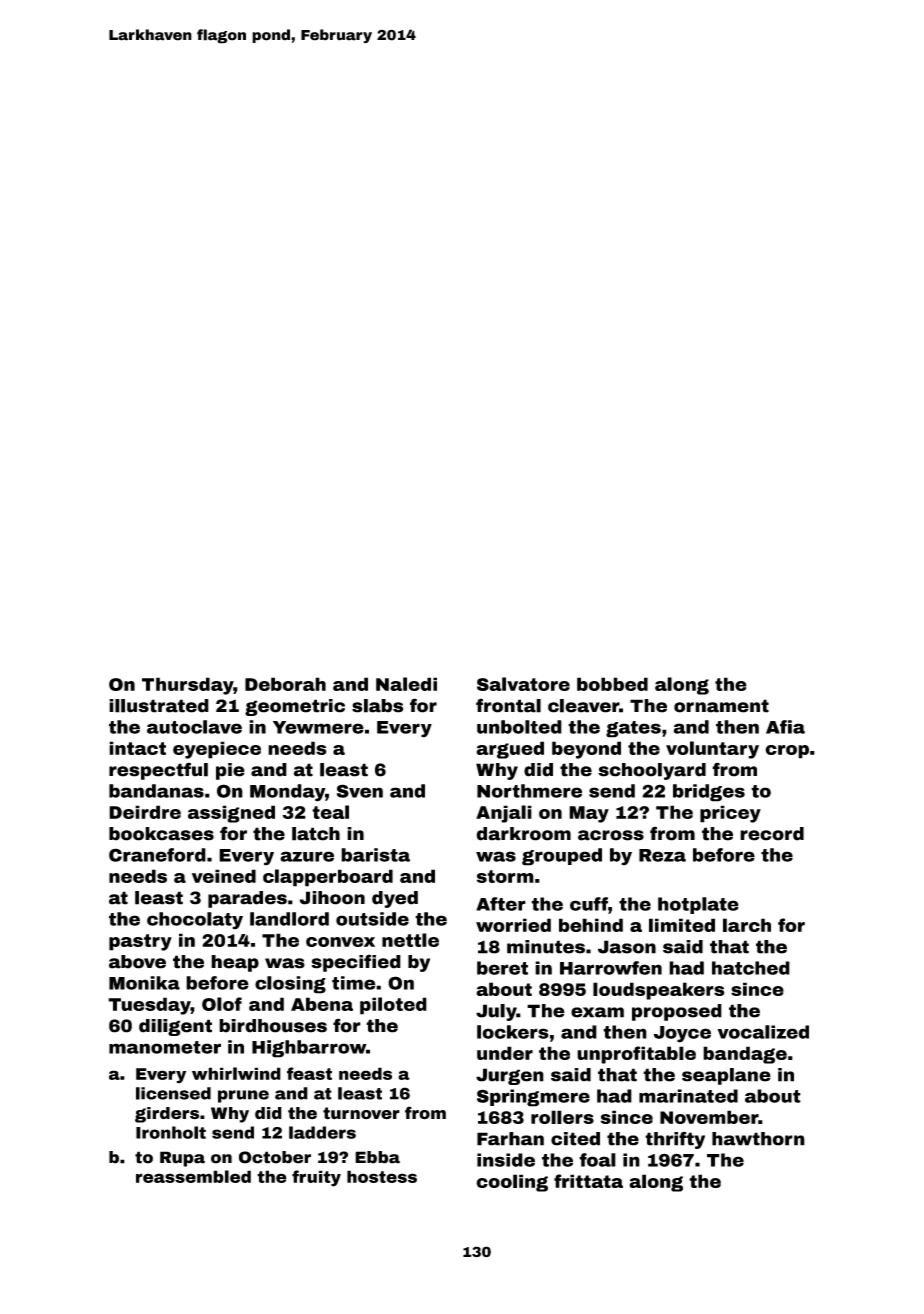 The width and height of the document is (924, 1314). What do you see at coordinates (751, 968) in the document?
I see `hatched` at bounding box center [751, 968].
